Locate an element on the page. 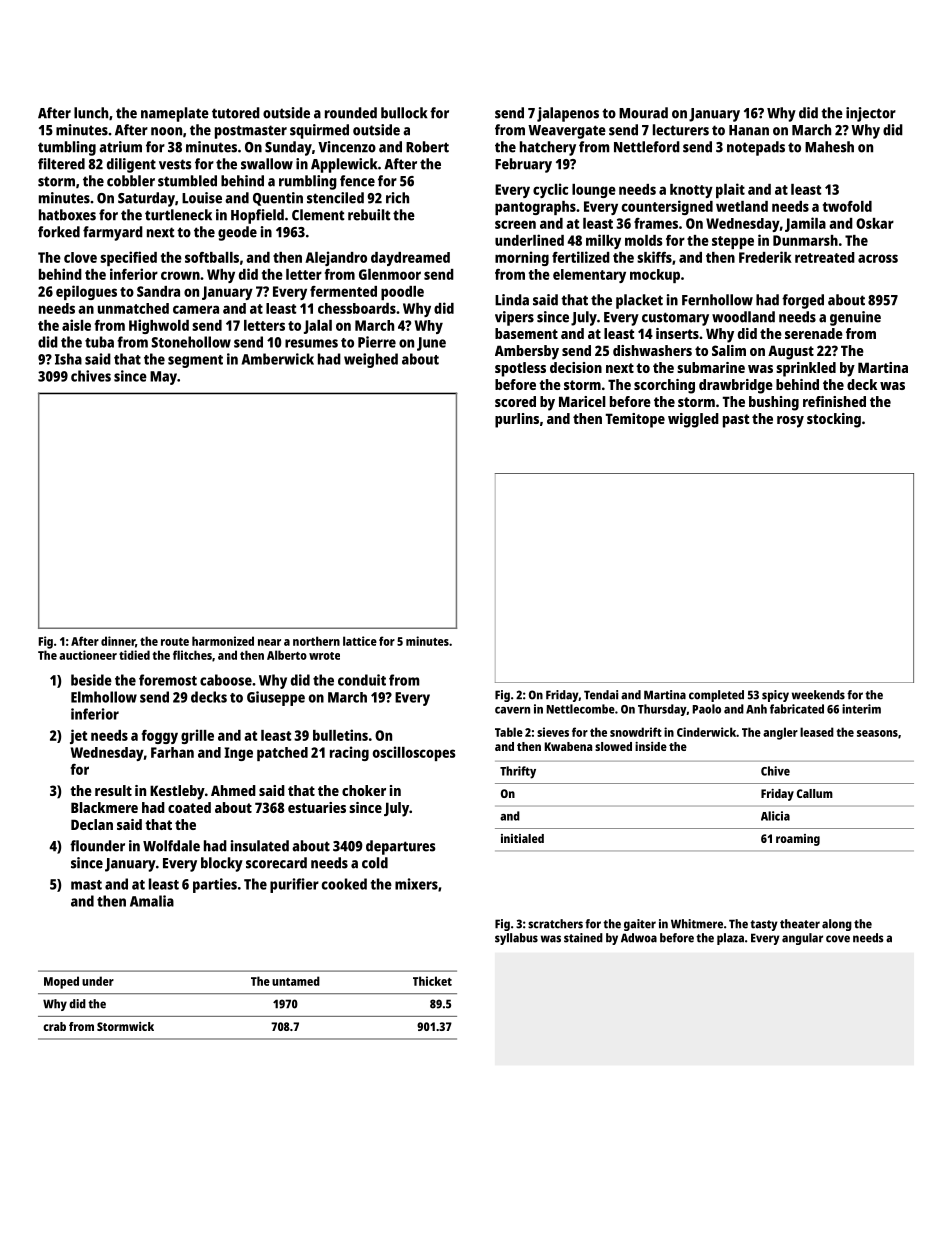 The image size is (952, 1233). completed is located at coordinates (716, 696).
